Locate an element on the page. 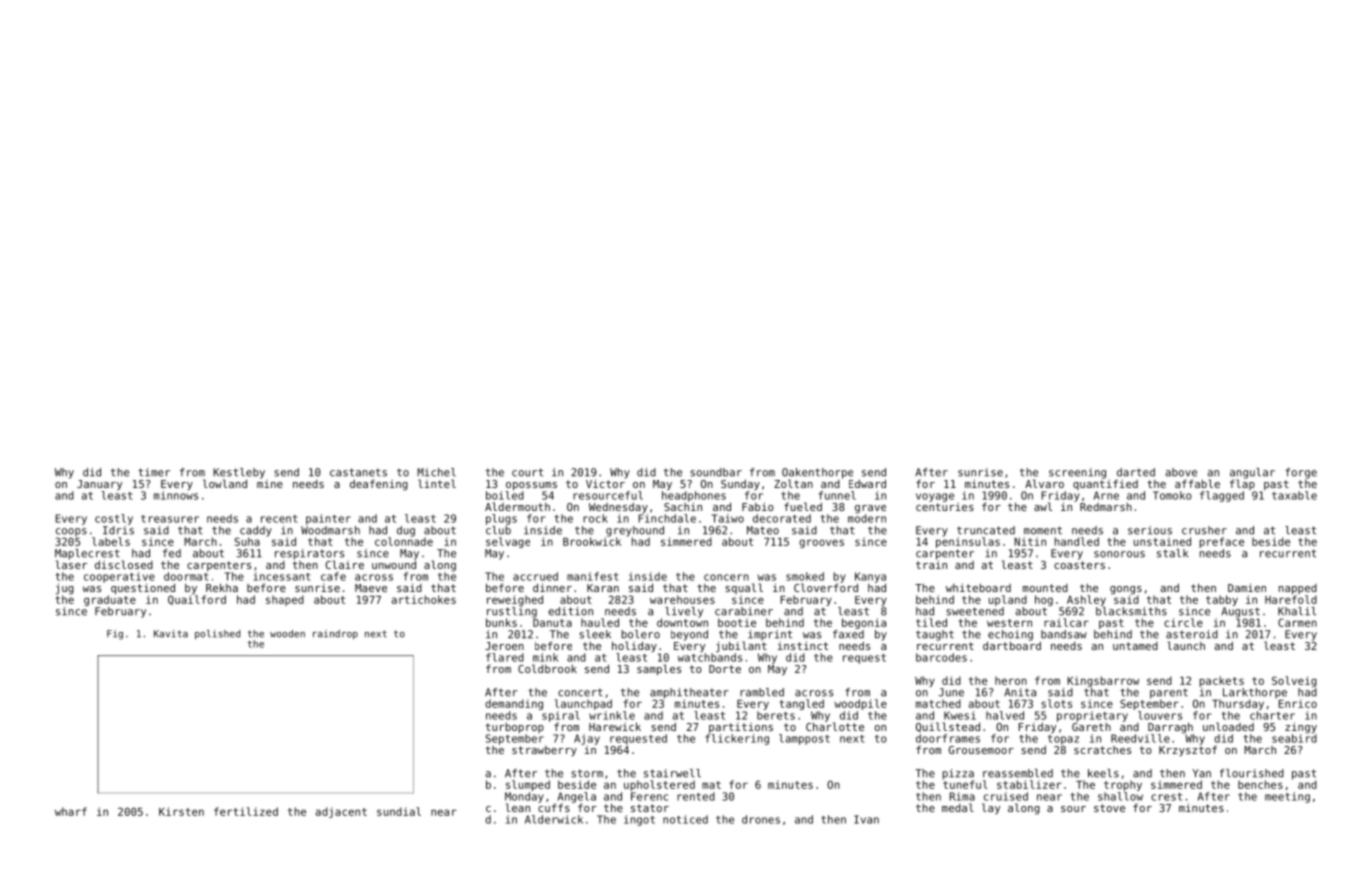 This image has width=1372, height=887. proprietary is located at coordinates (1092, 716).
